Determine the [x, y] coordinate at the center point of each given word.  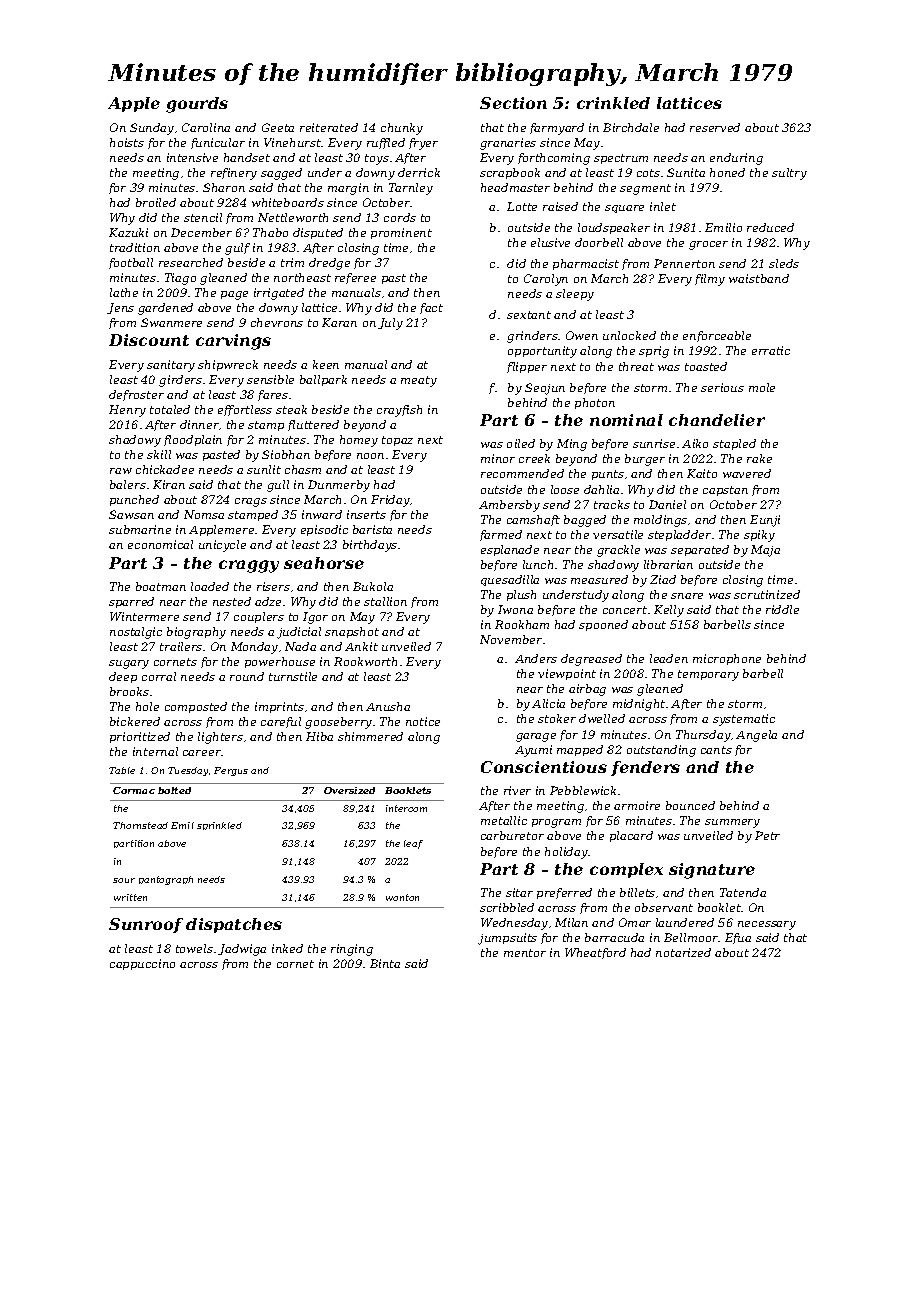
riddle [782, 609]
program [556, 823]
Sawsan [131, 514]
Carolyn [546, 280]
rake [759, 458]
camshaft [533, 520]
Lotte [522, 206]
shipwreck [228, 365]
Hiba [319, 736]
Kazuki [128, 232]
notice [423, 721]
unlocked [629, 335]
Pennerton [684, 263]
